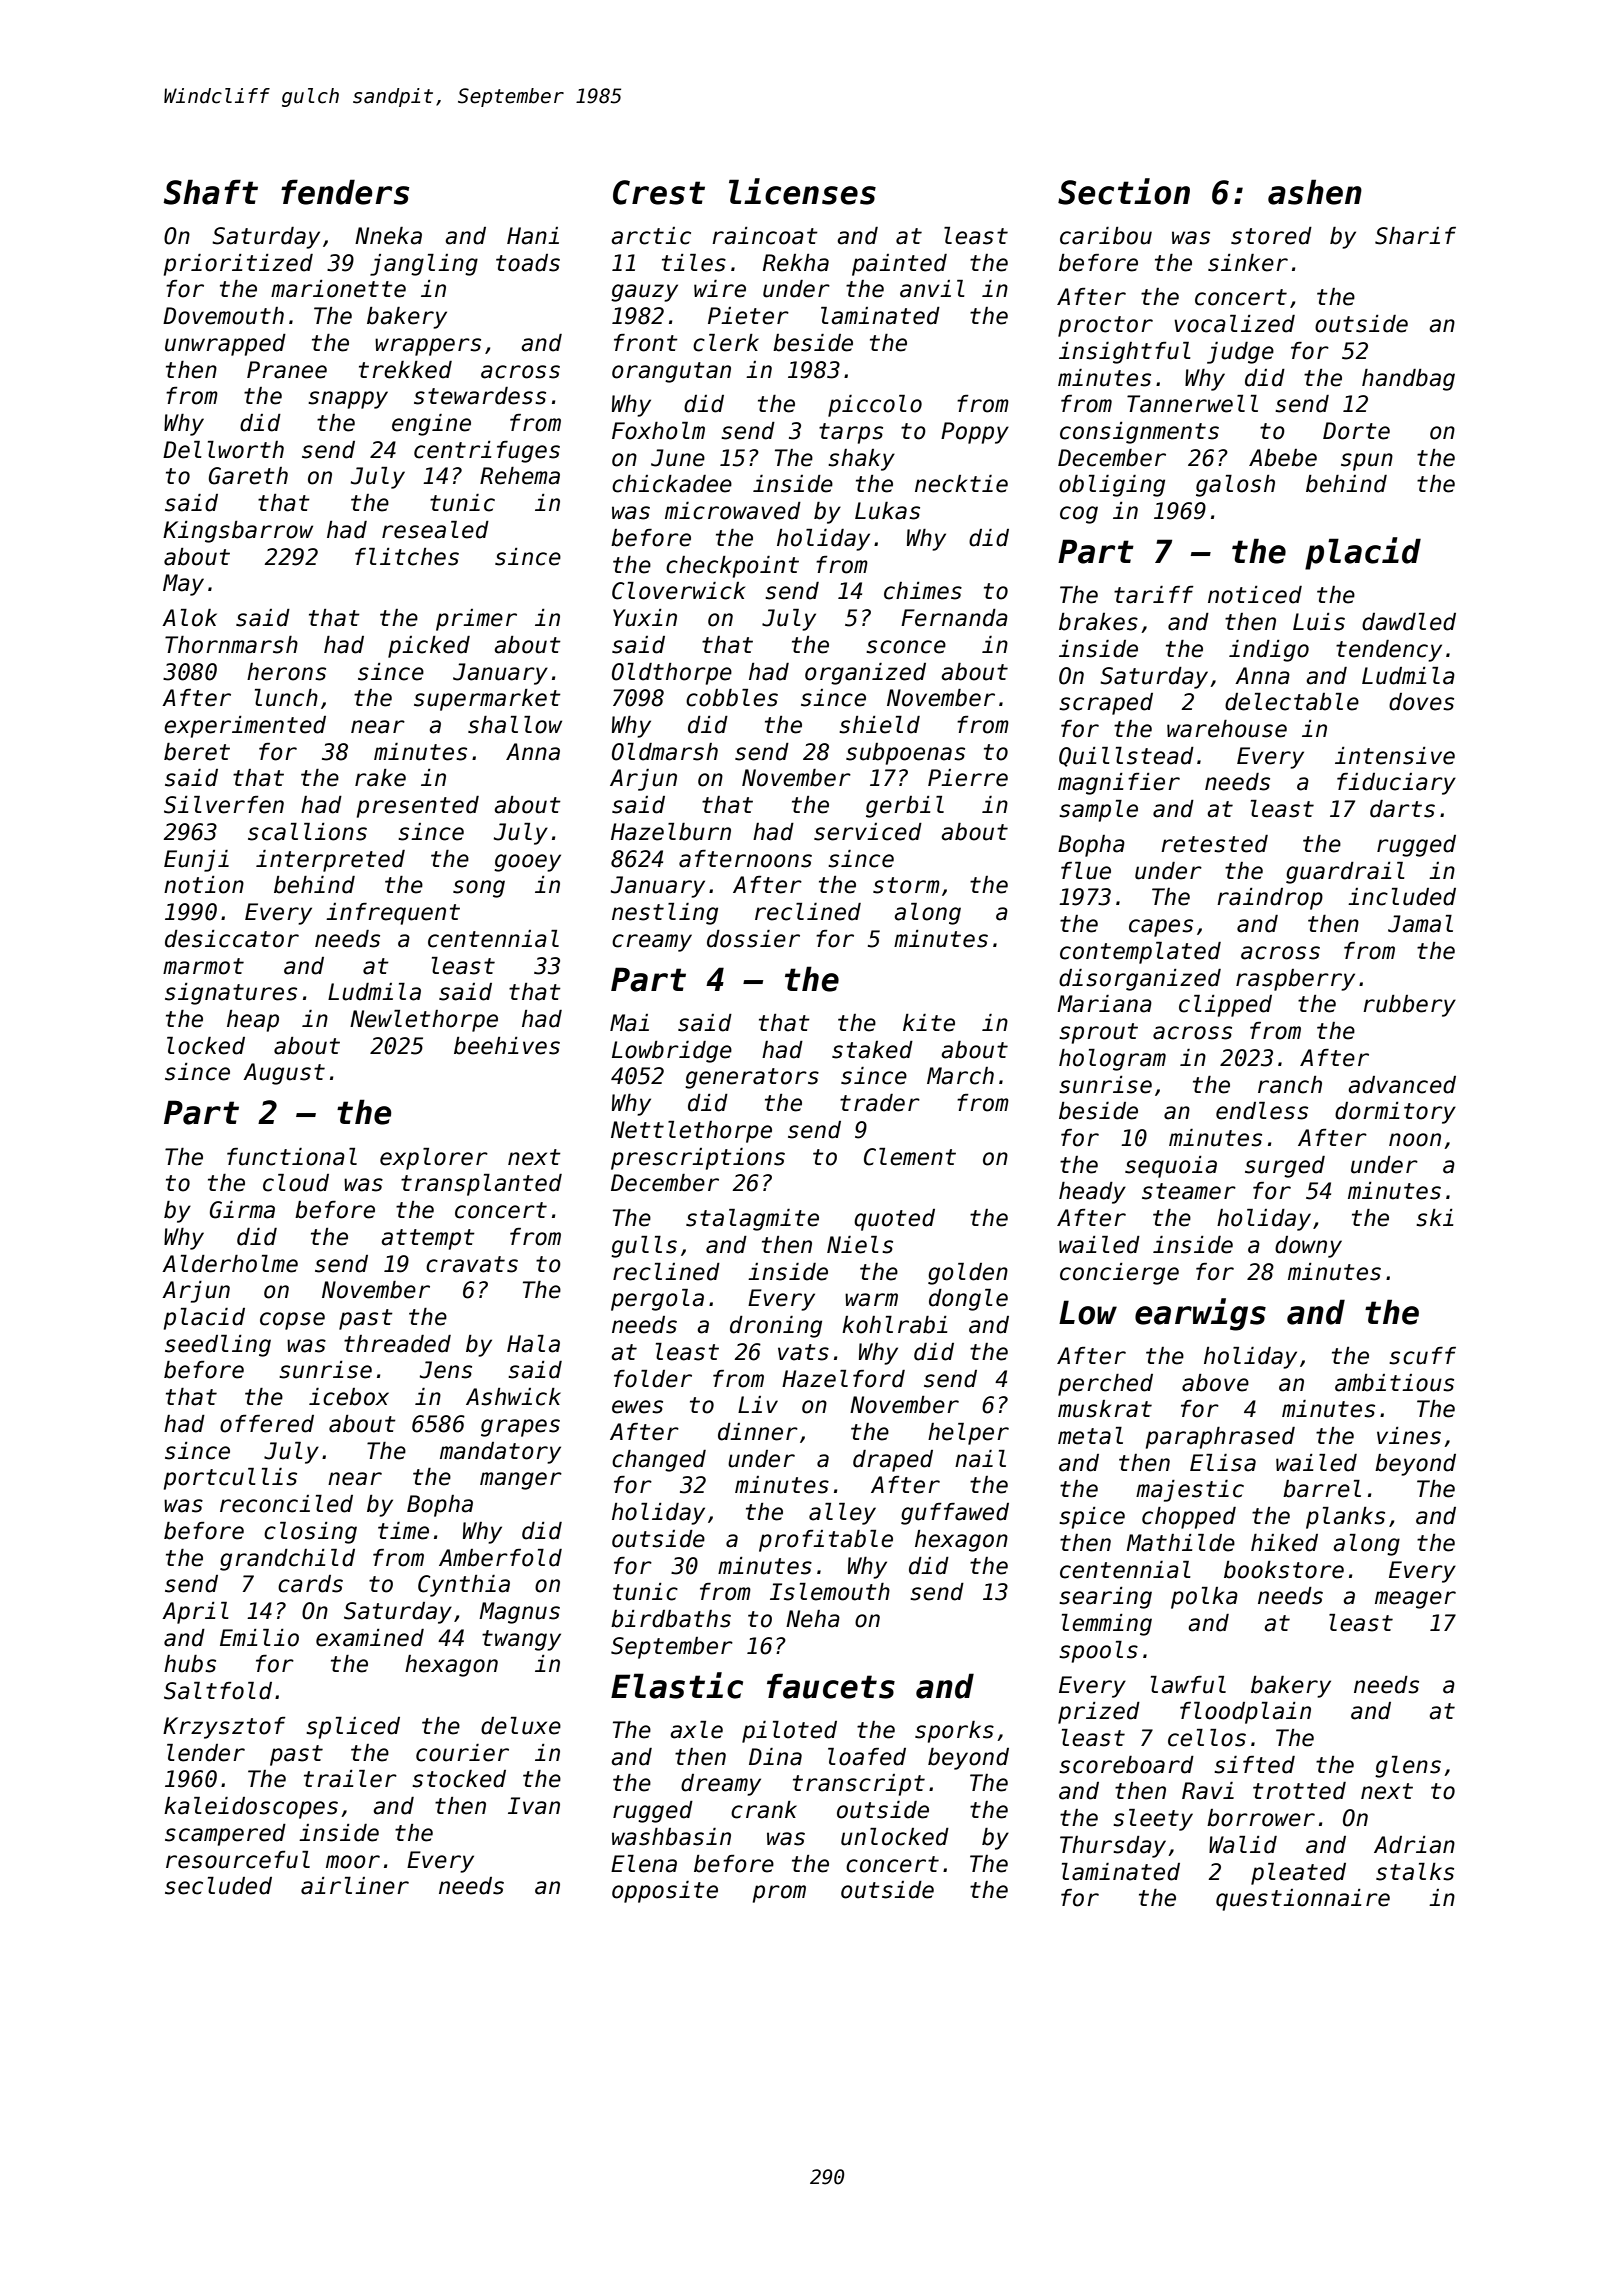 The height and width of the screenshot is (2292, 1620). I want to click on Girma, so click(242, 1210).
